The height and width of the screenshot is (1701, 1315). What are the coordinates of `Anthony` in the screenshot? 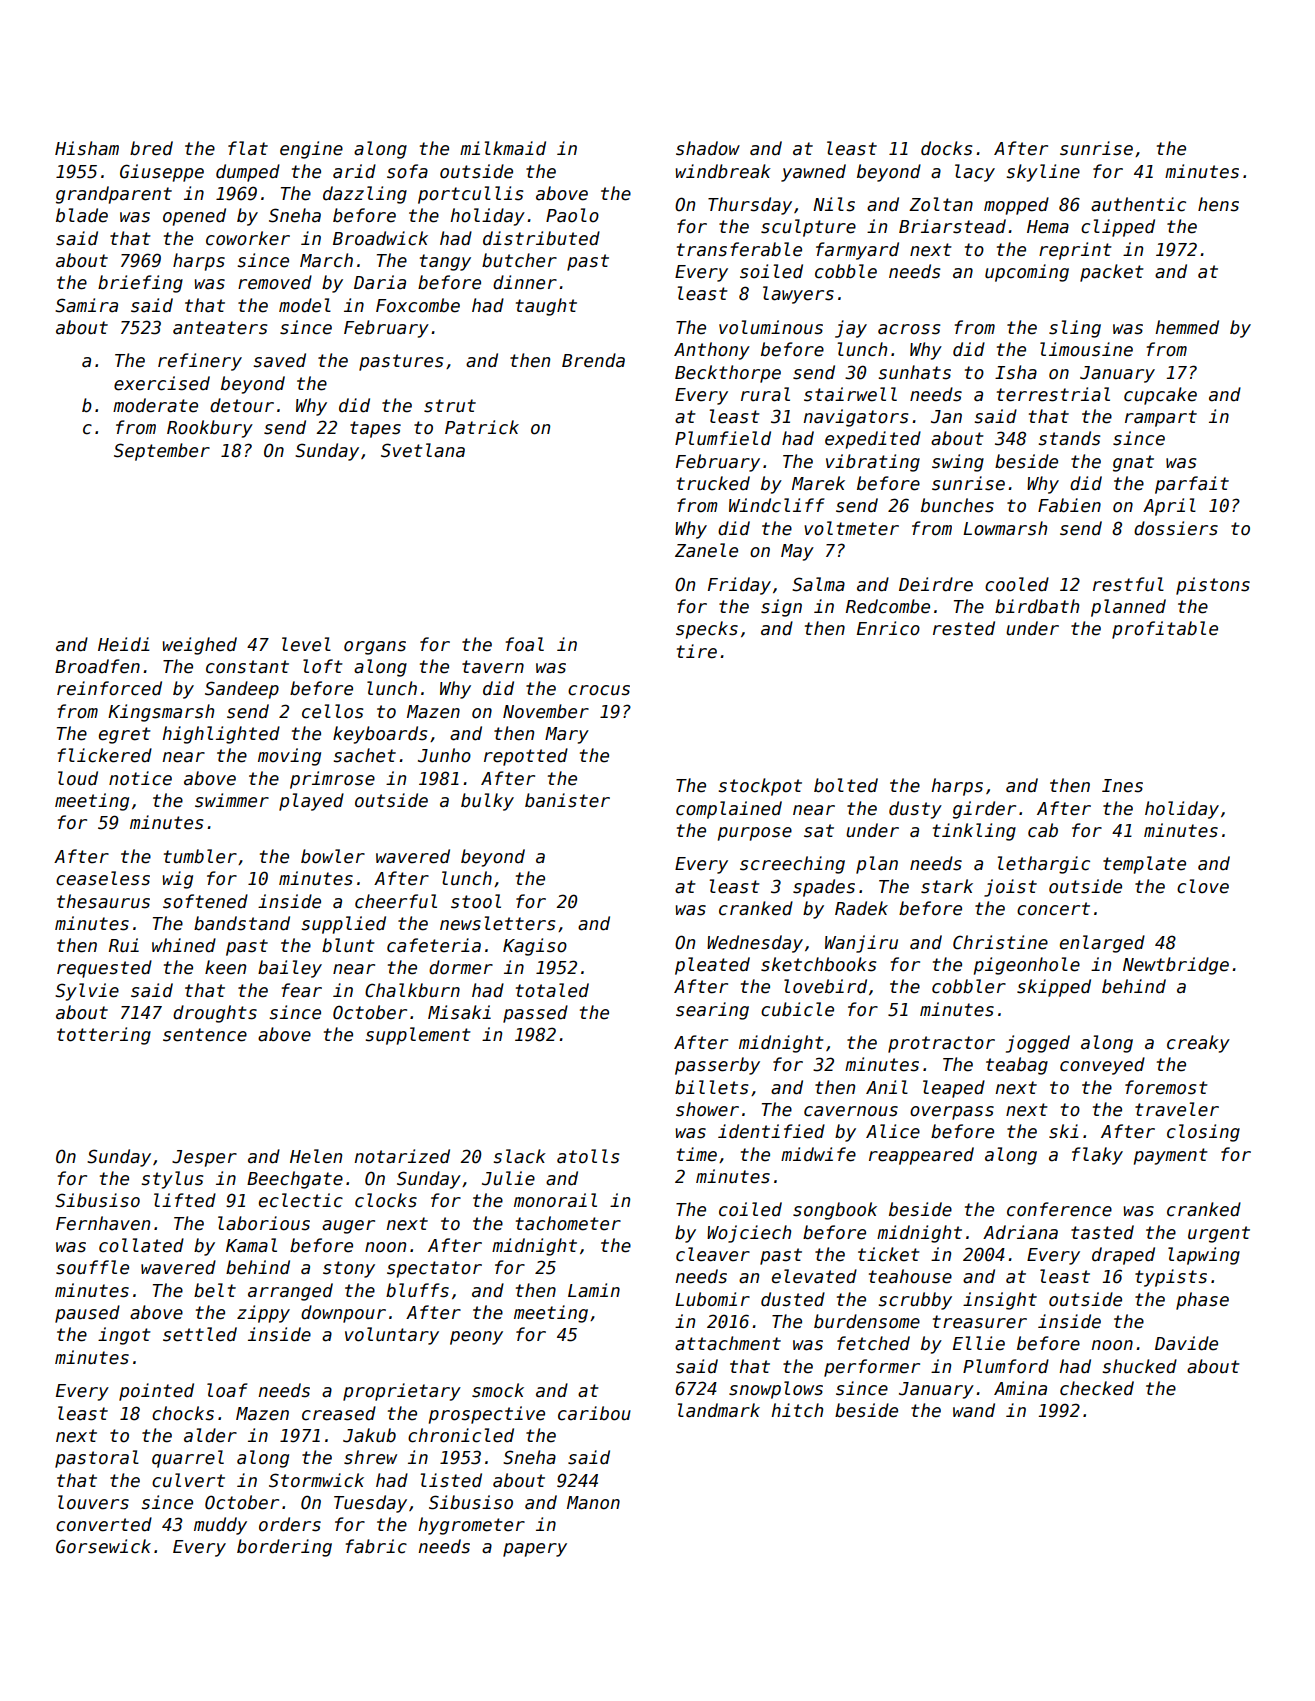 It's located at (712, 351).
